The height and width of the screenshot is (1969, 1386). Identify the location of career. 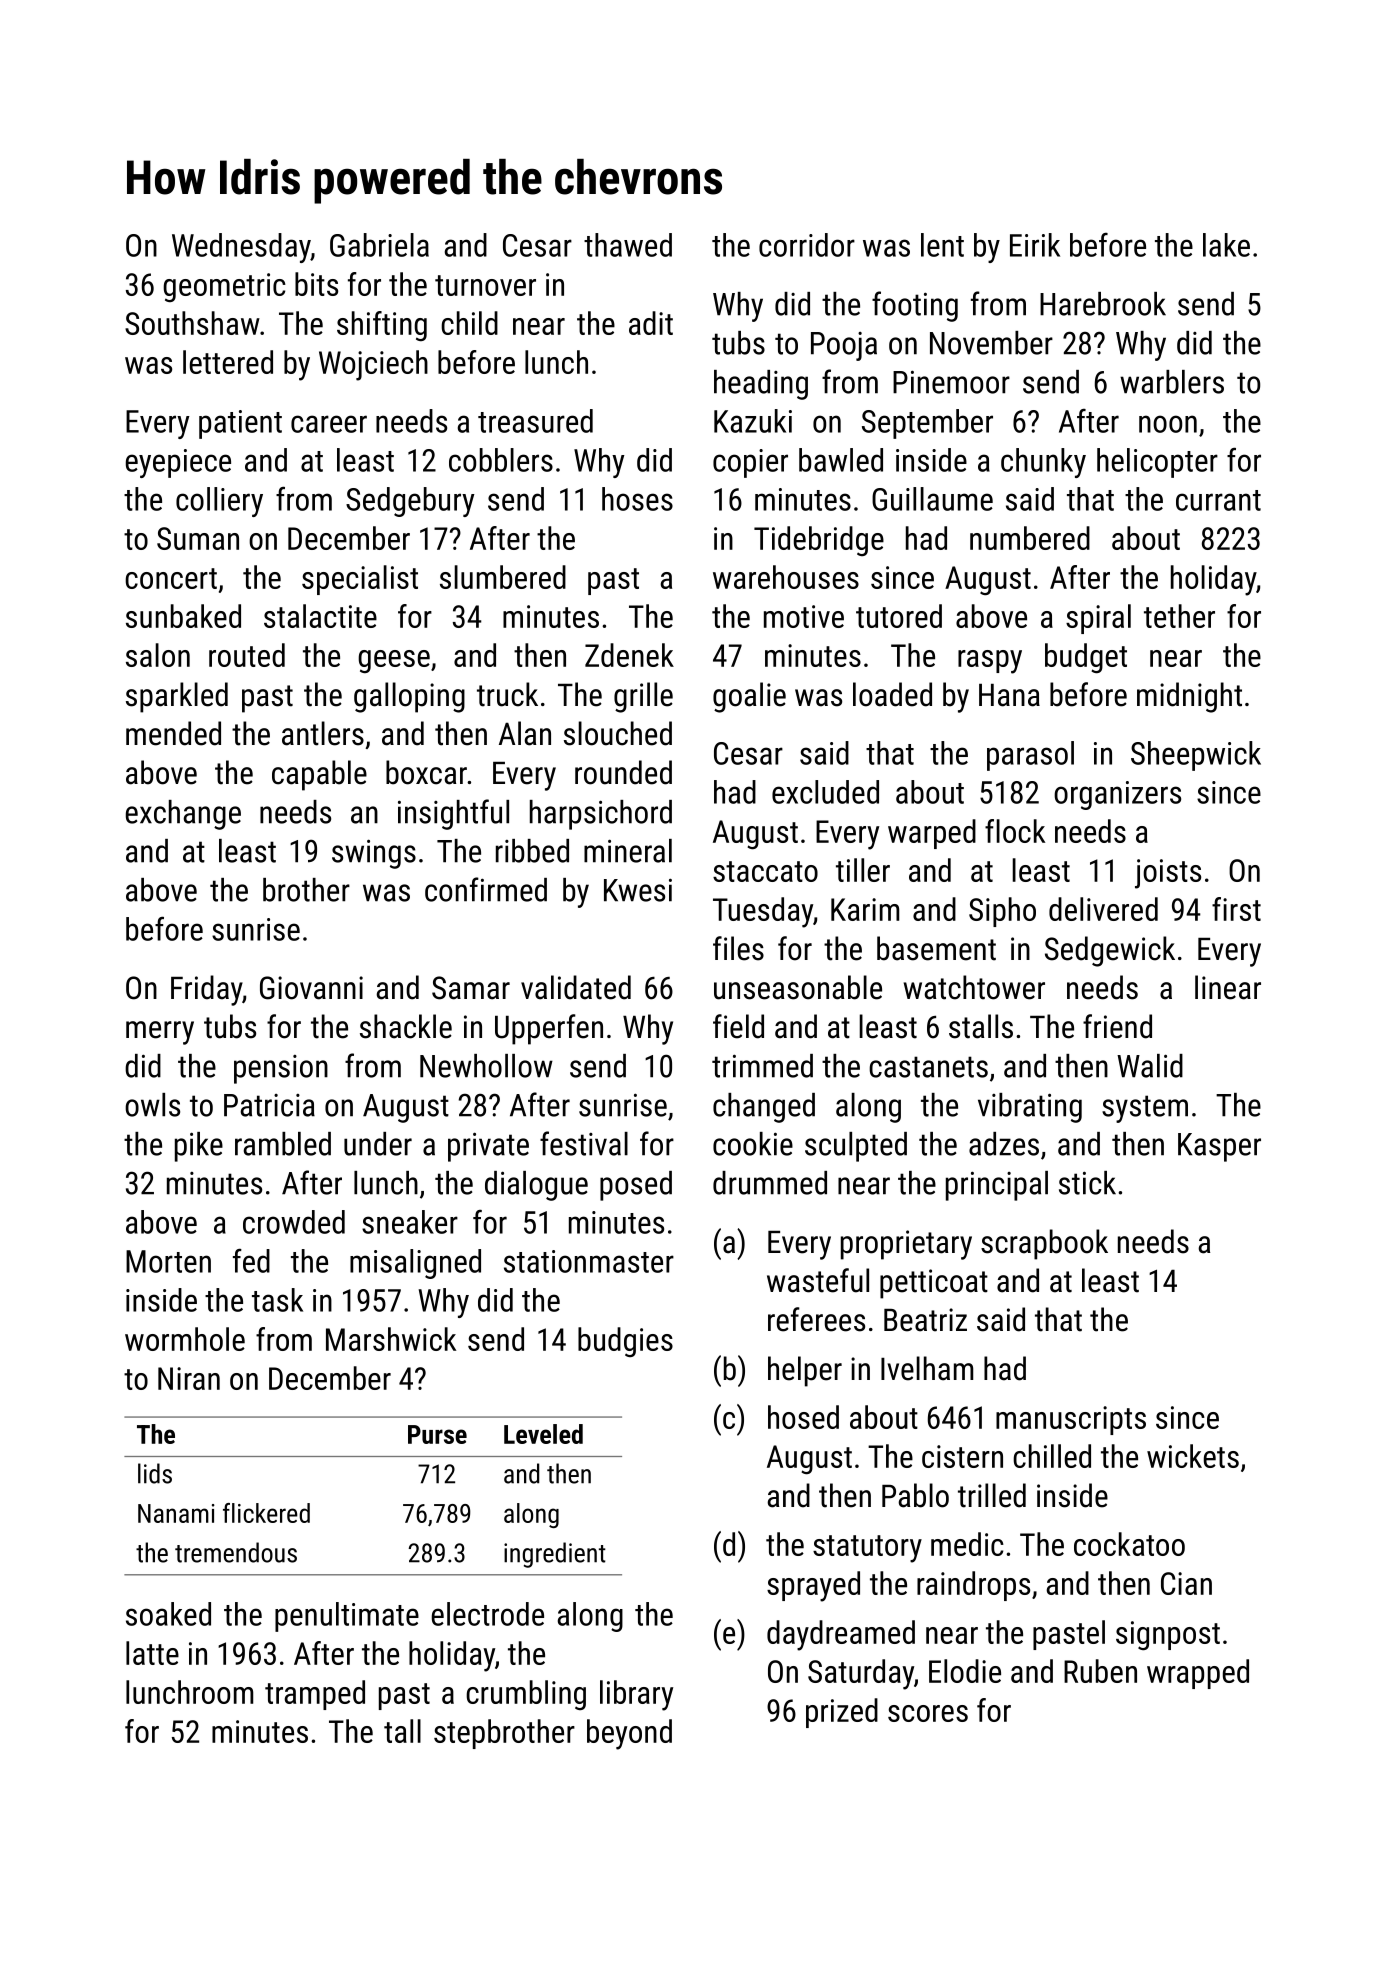
(329, 424).
